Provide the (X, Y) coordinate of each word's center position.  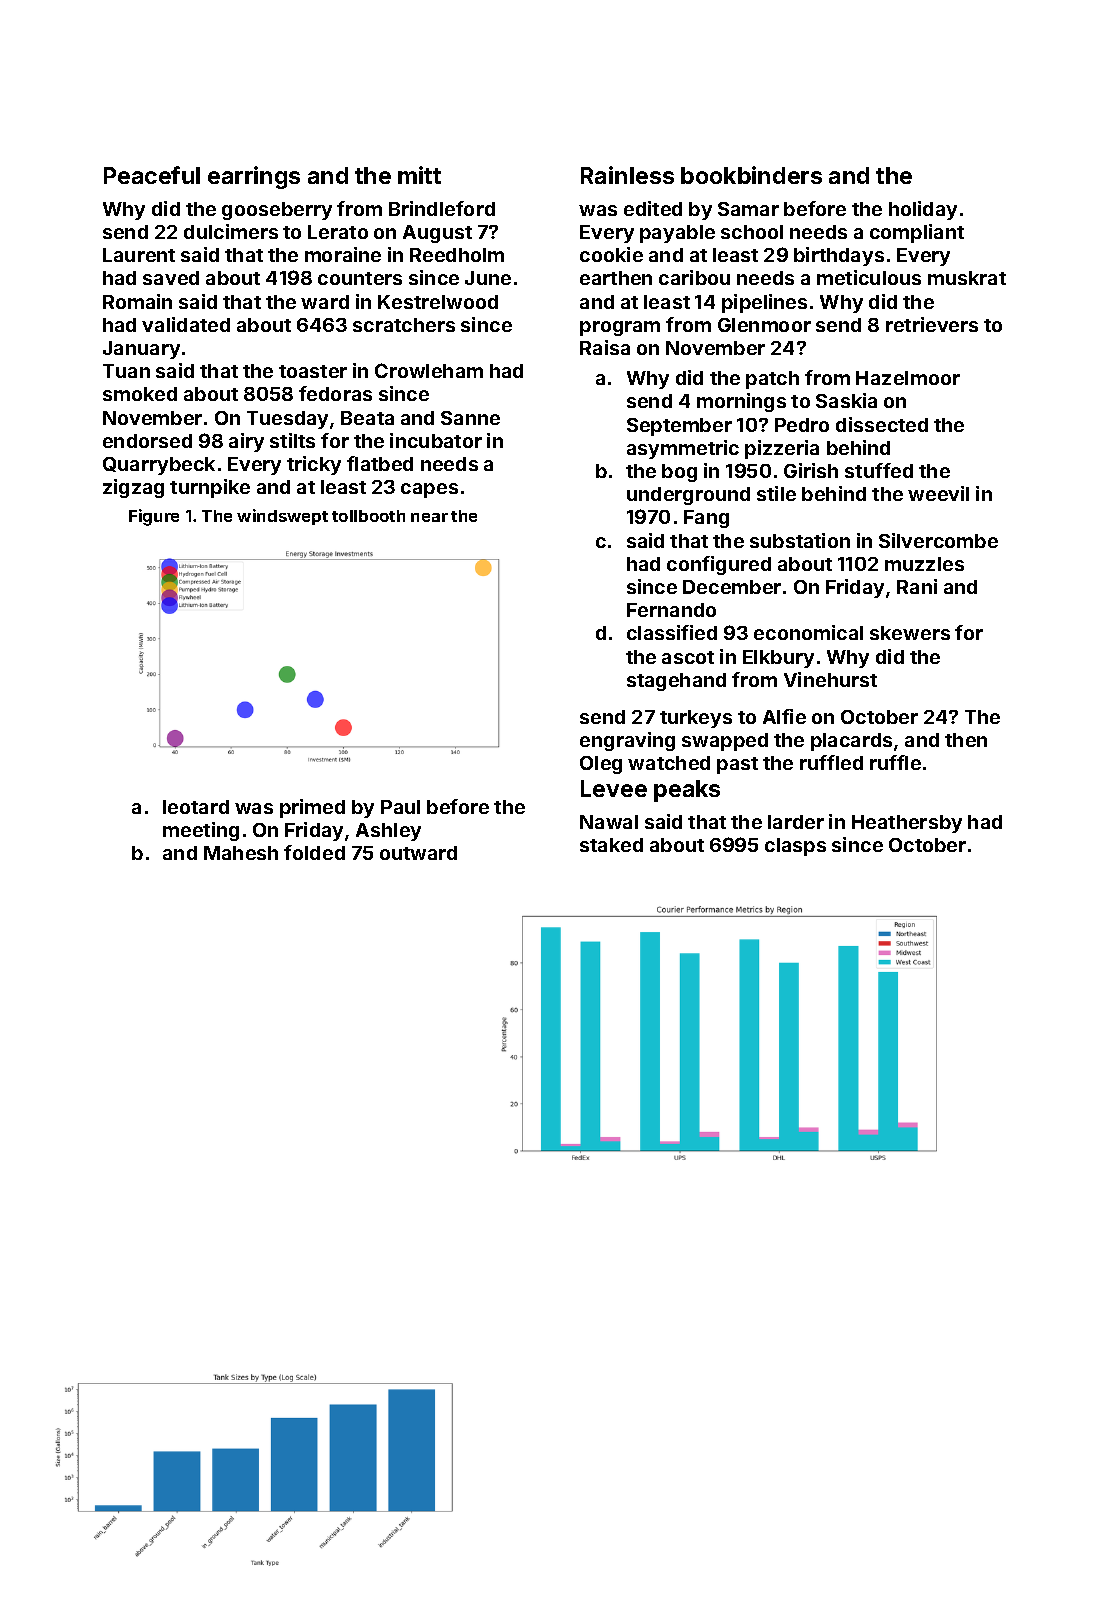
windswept (282, 517)
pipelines (764, 303)
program (620, 328)
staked (611, 845)
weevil (938, 493)
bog (679, 473)
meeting (201, 831)
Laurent (139, 255)
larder (796, 822)
